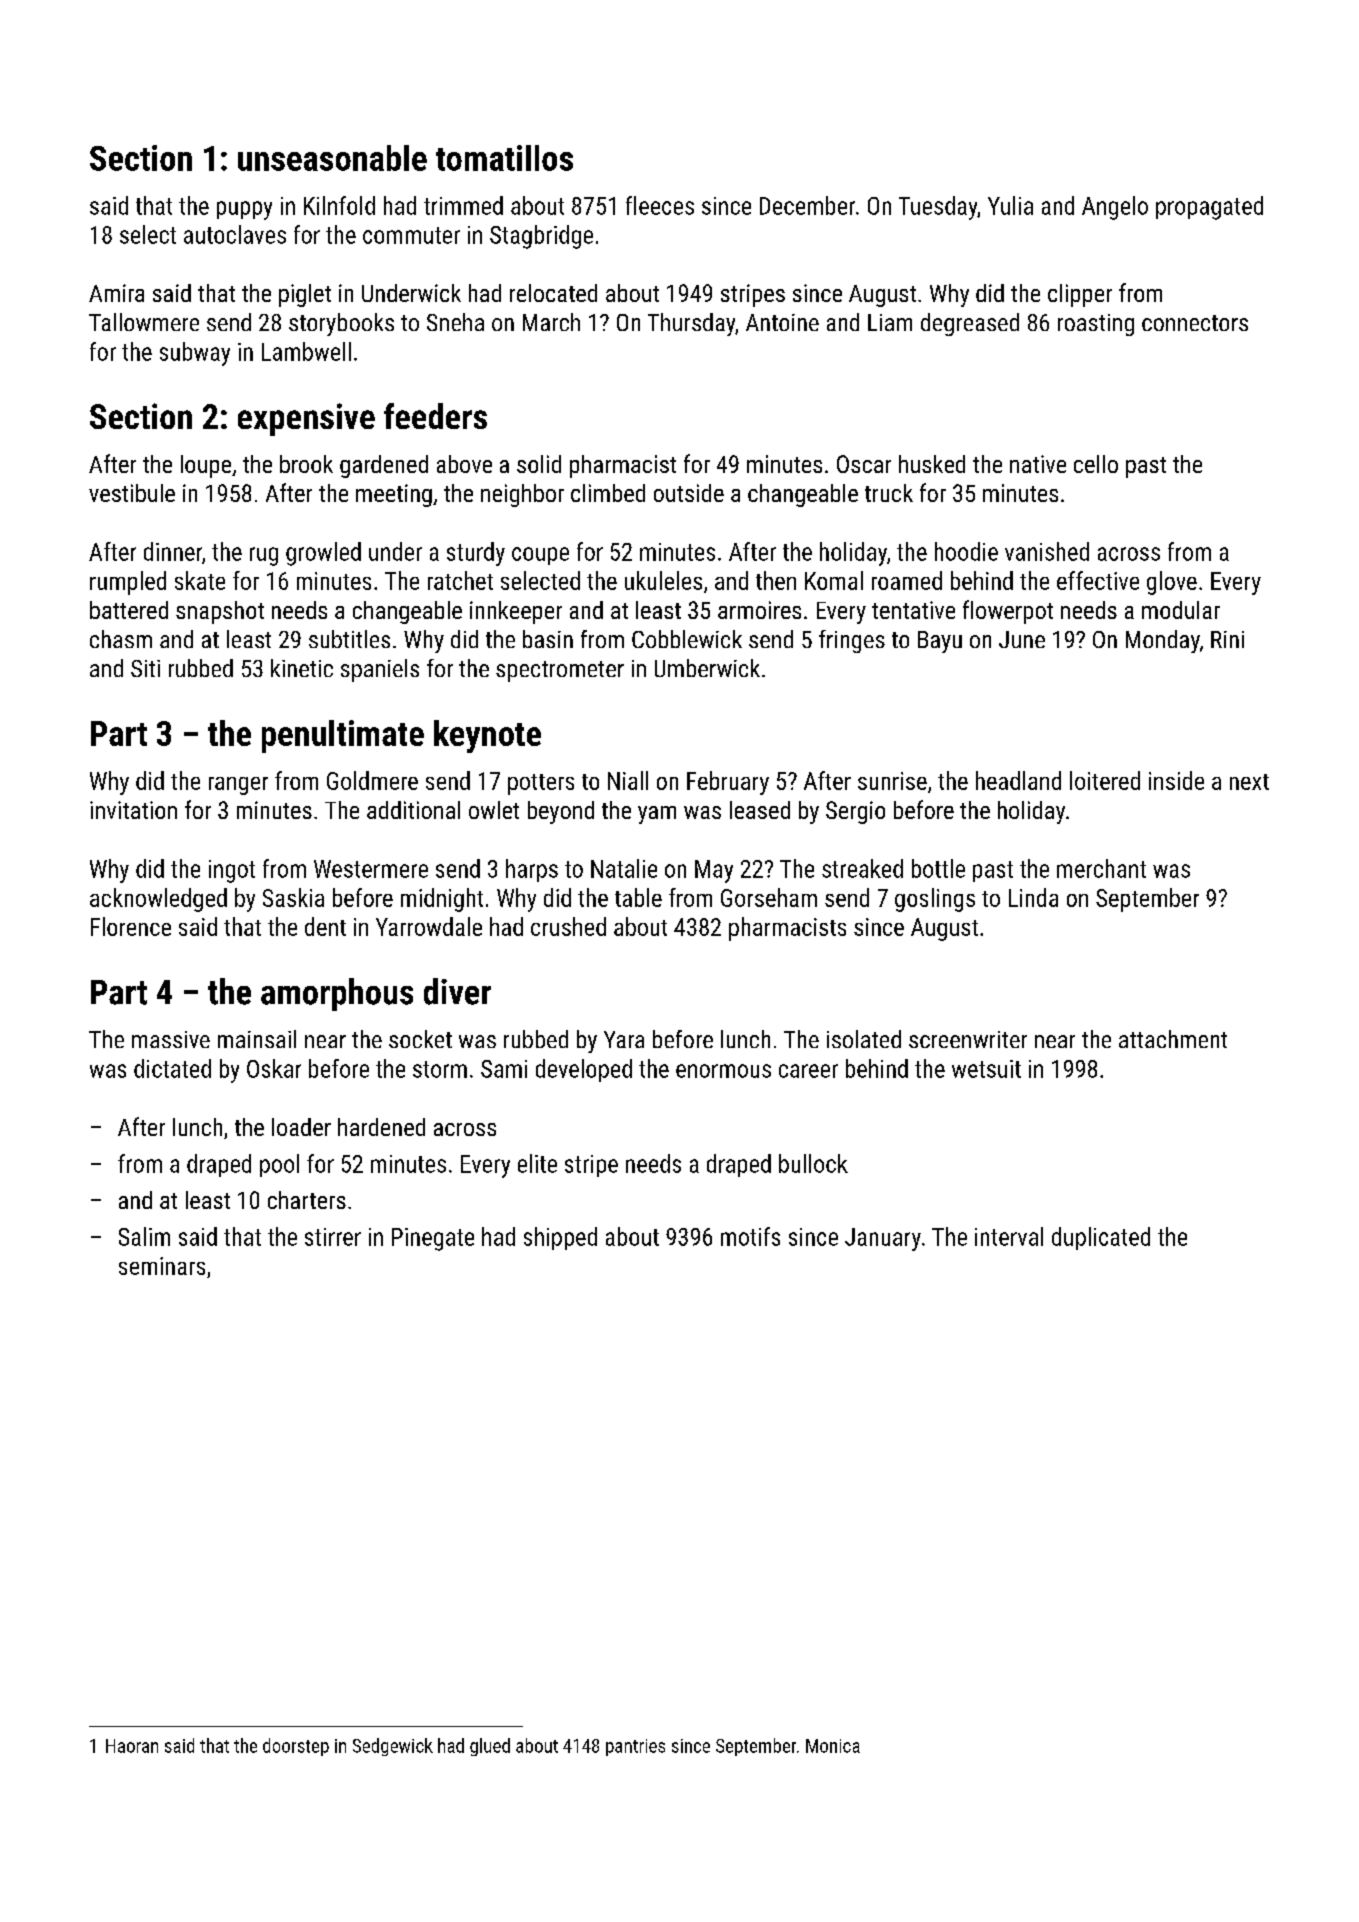  What do you see at coordinates (133, 810) in the screenshot?
I see `invitation` at bounding box center [133, 810].
